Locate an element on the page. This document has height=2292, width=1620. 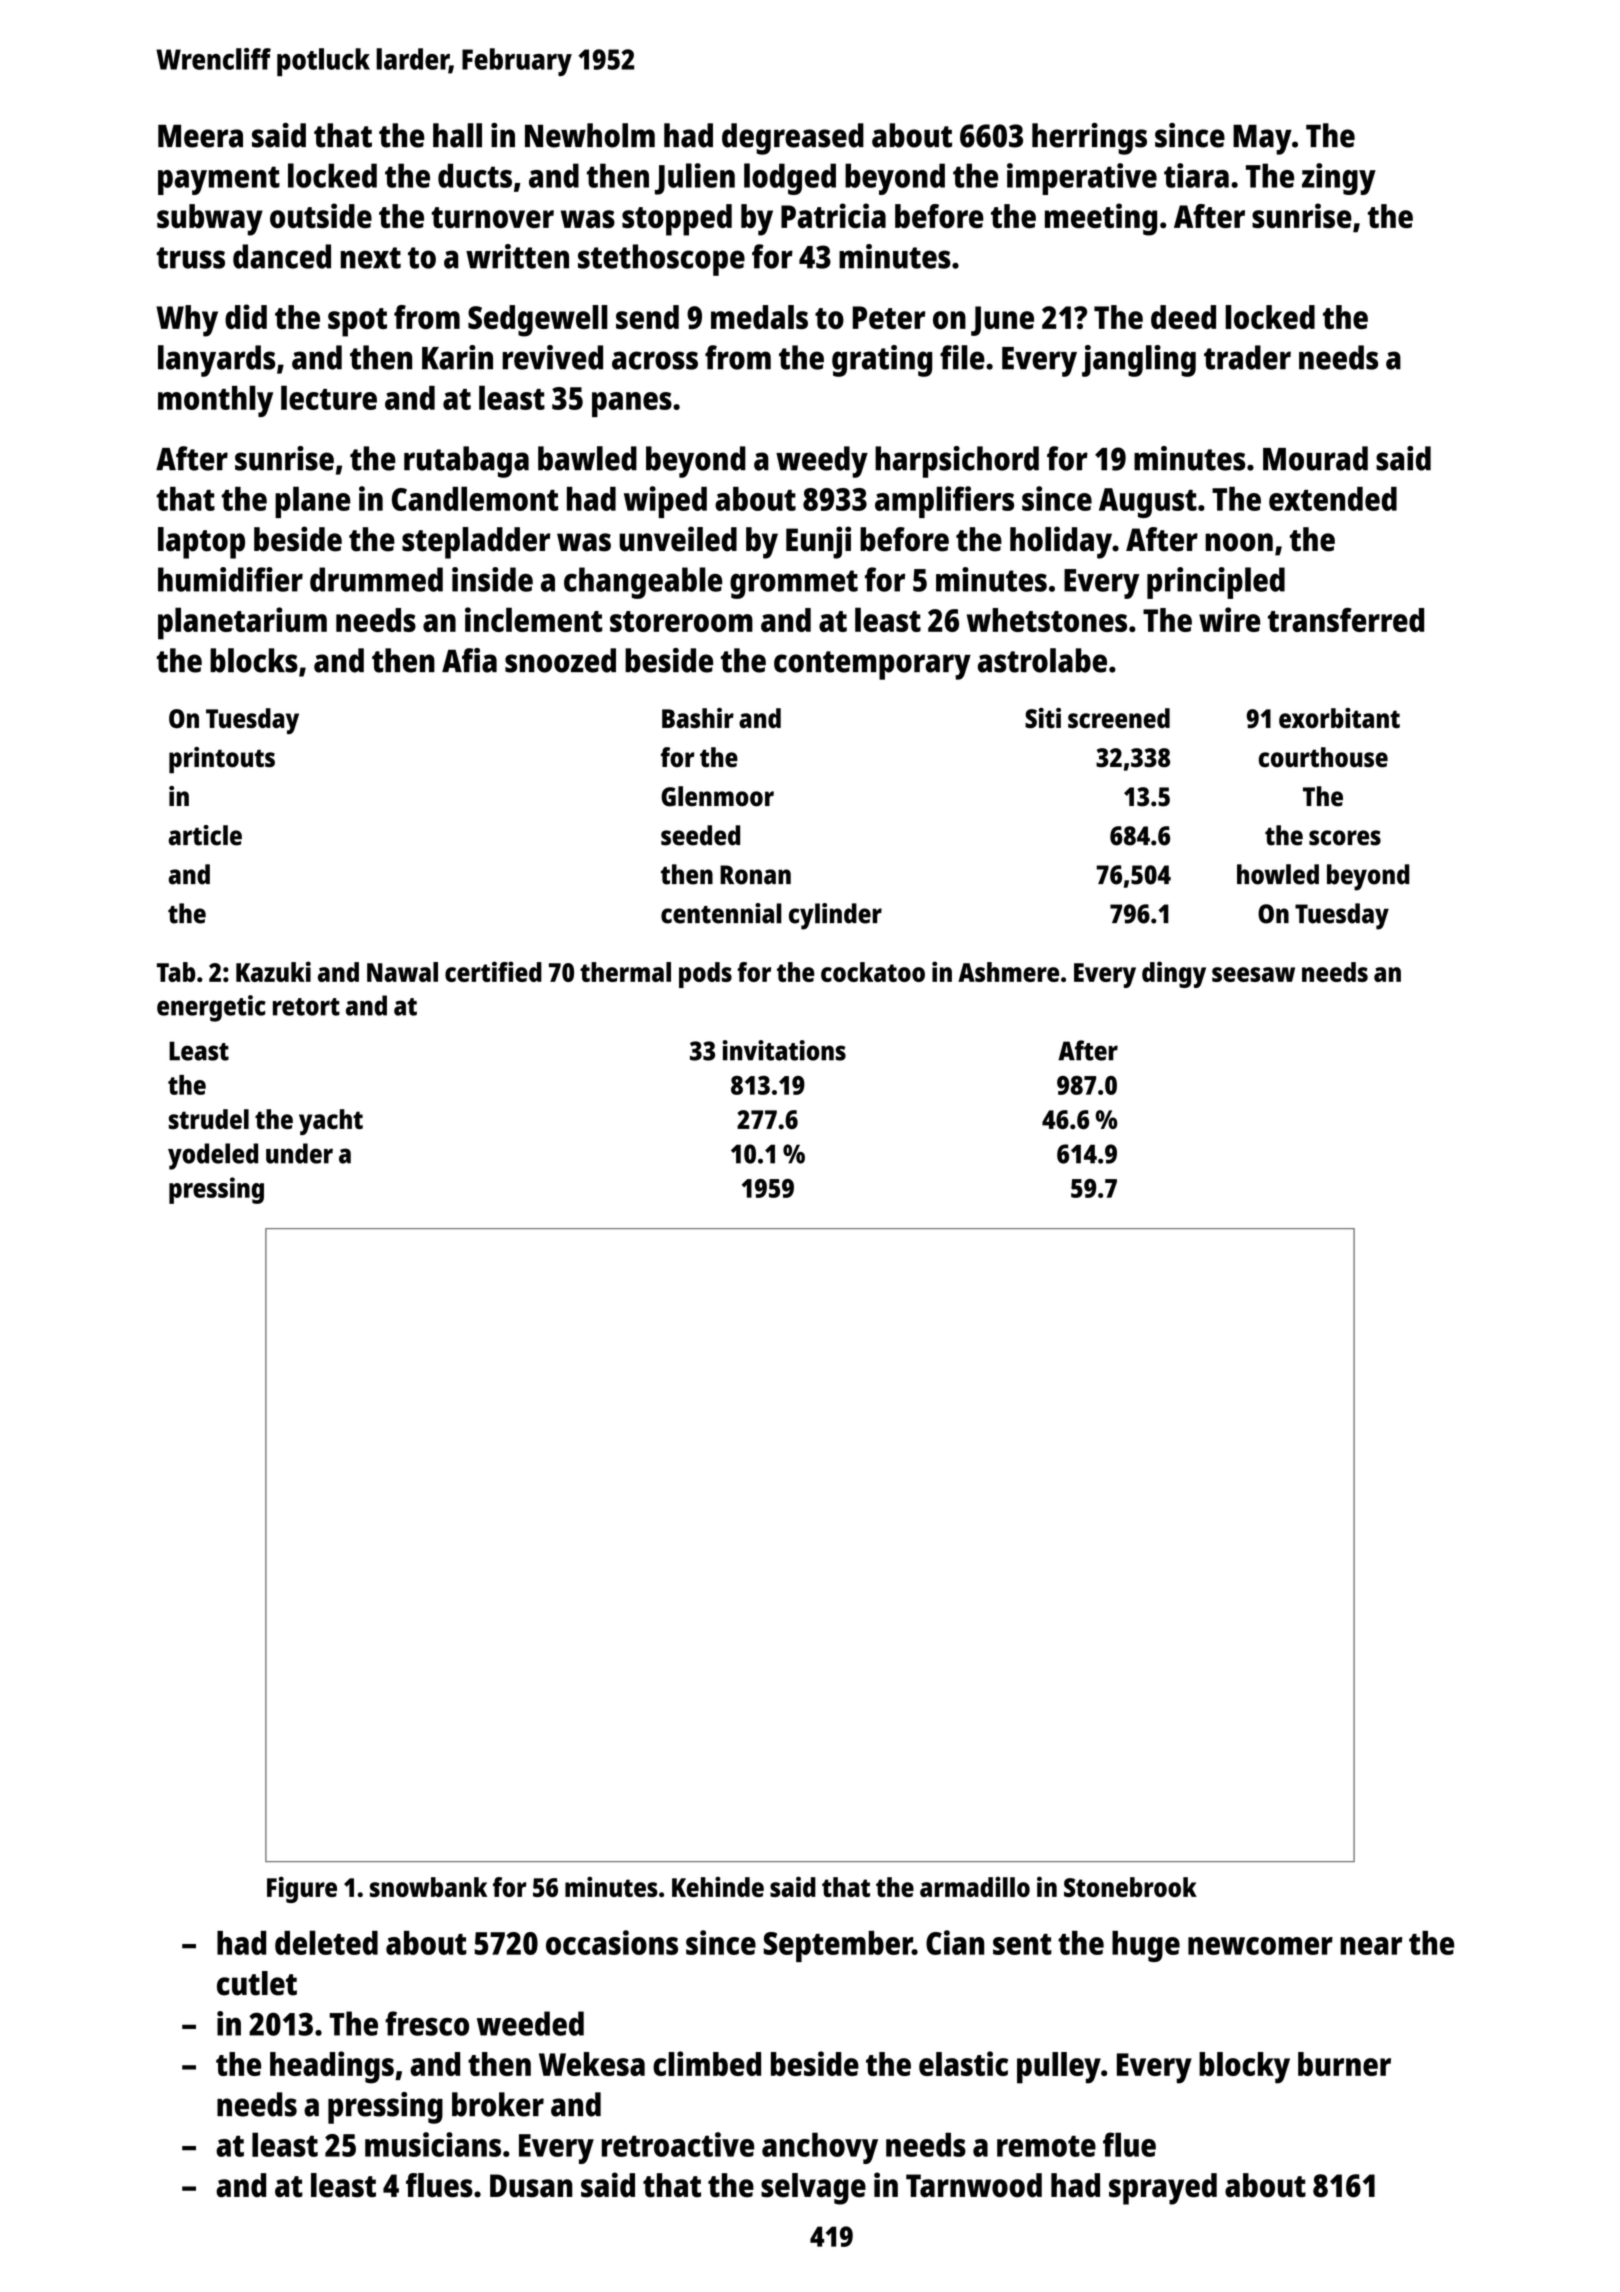
Dusan is located at coordinates (531, 2186).
